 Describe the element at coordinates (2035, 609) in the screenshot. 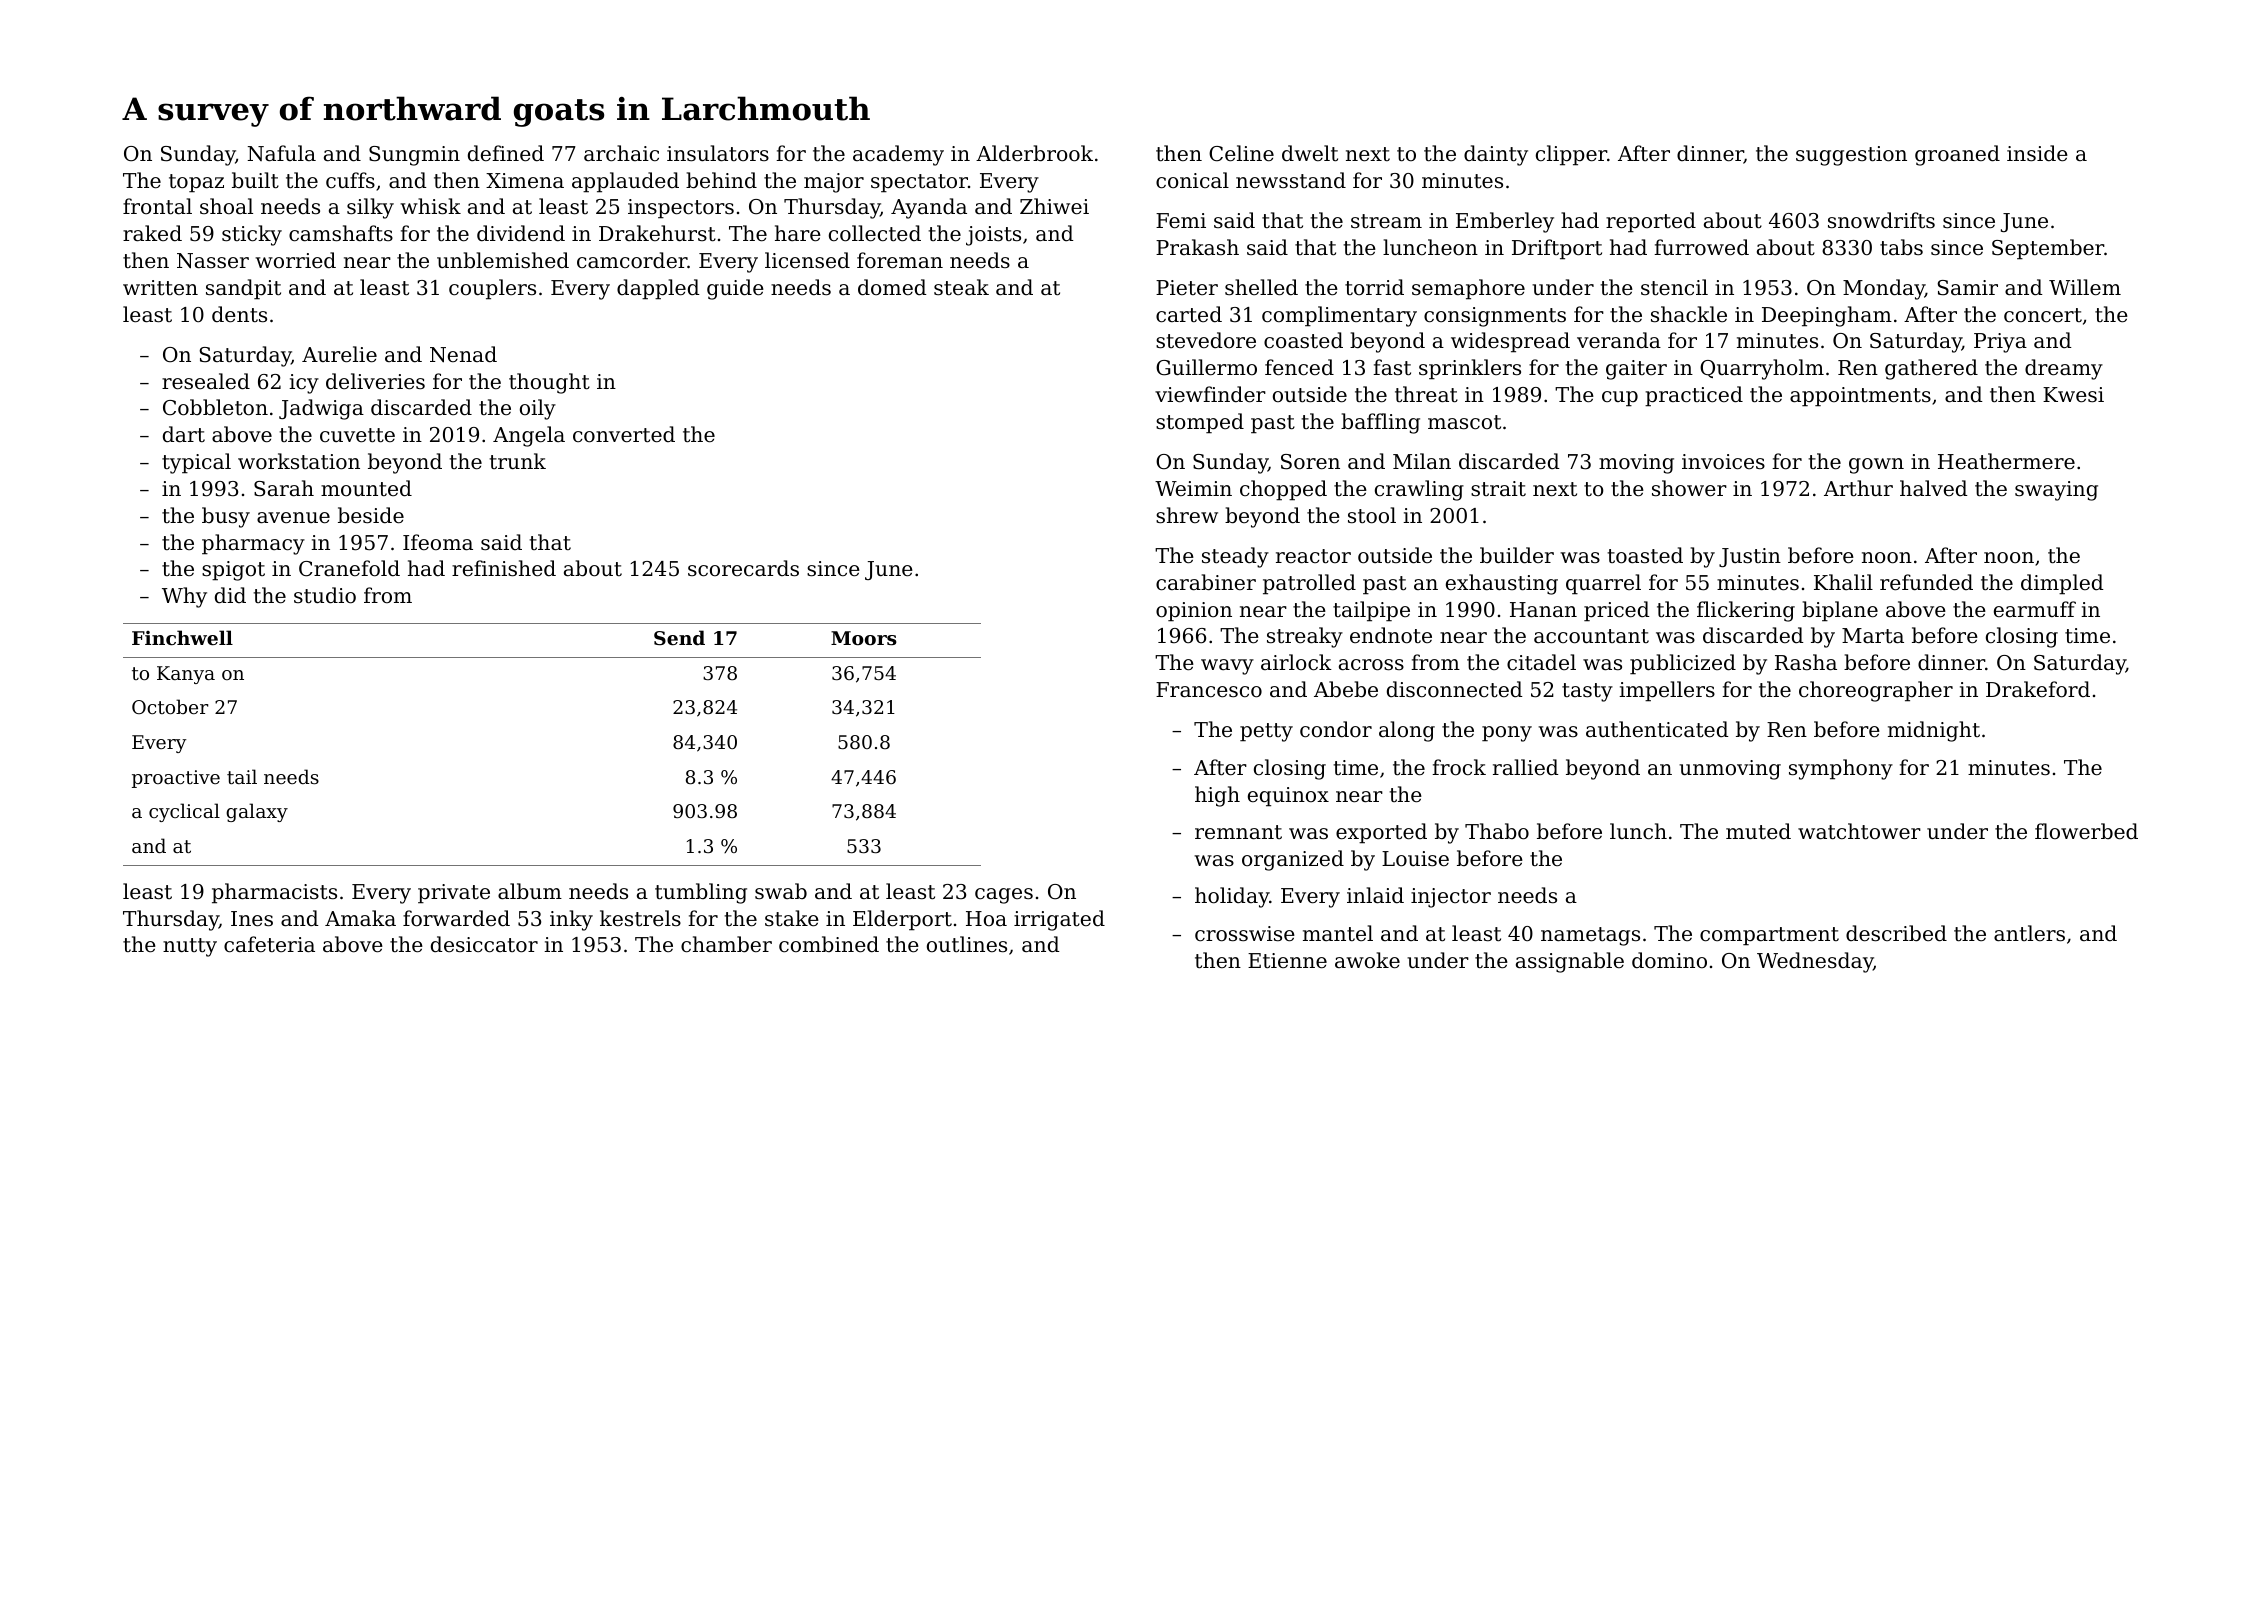

I see `earmuff` at that location.
